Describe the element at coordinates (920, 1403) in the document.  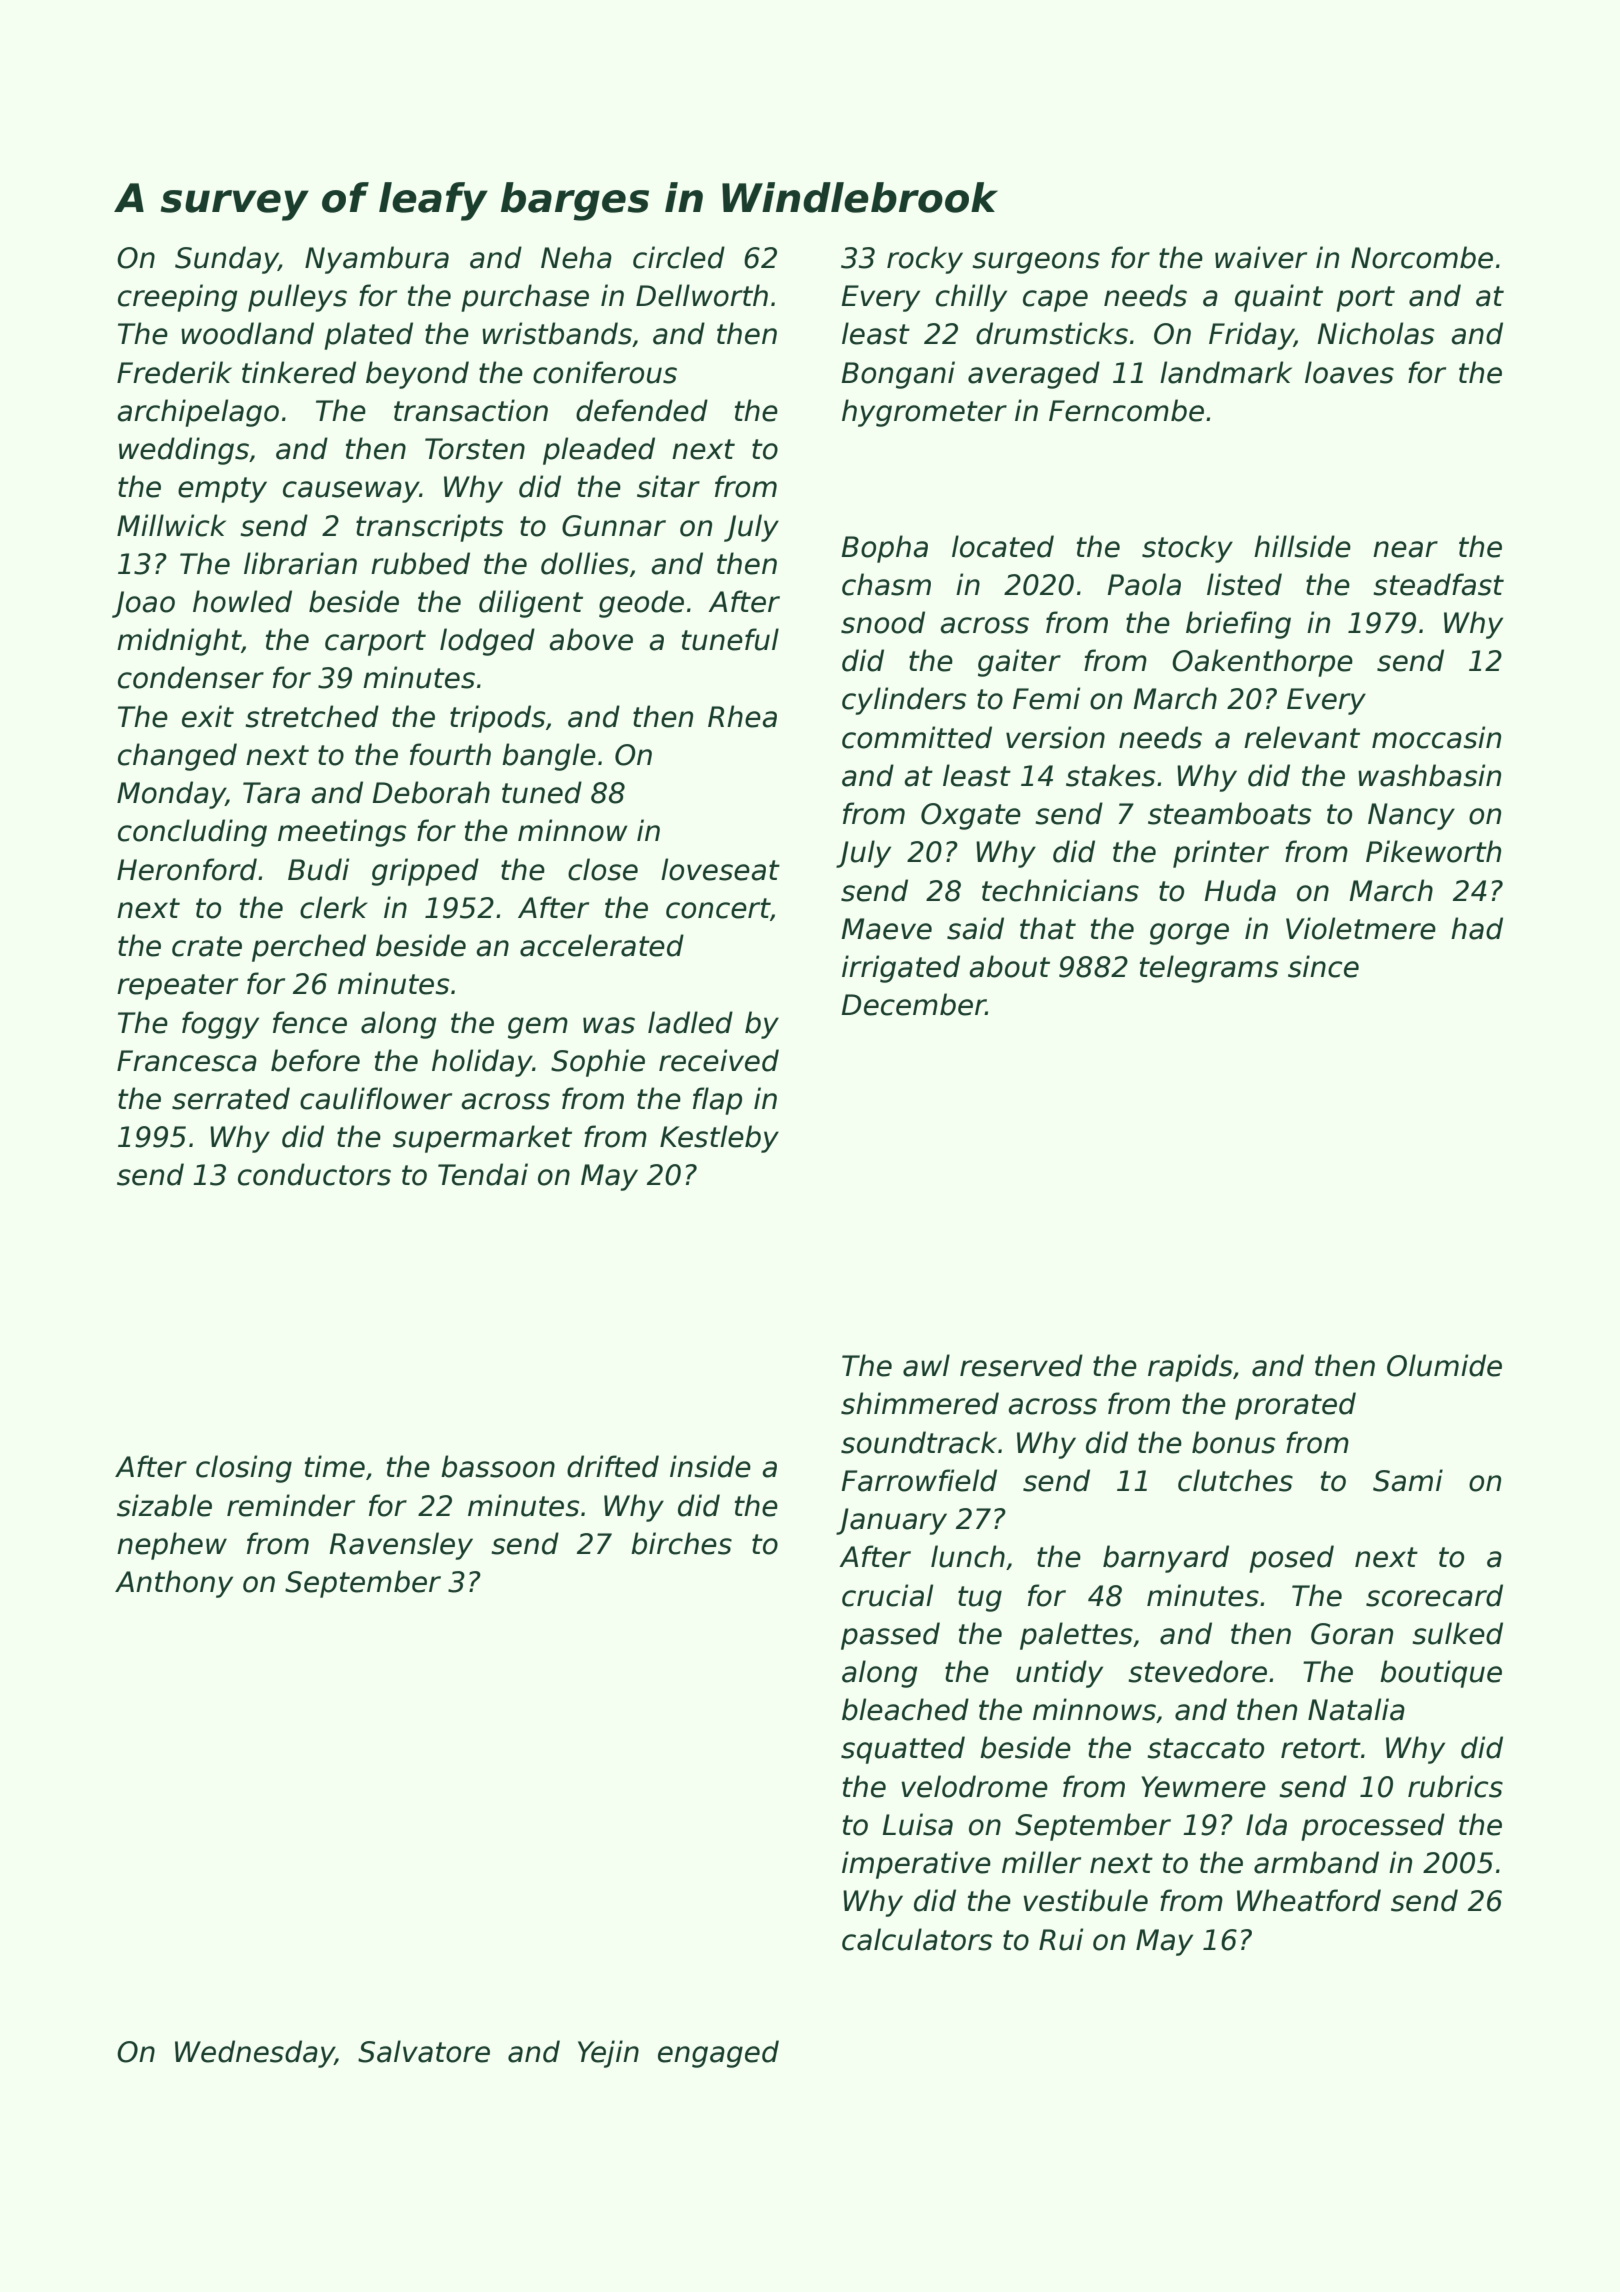
I see `shimmered` at that location.
